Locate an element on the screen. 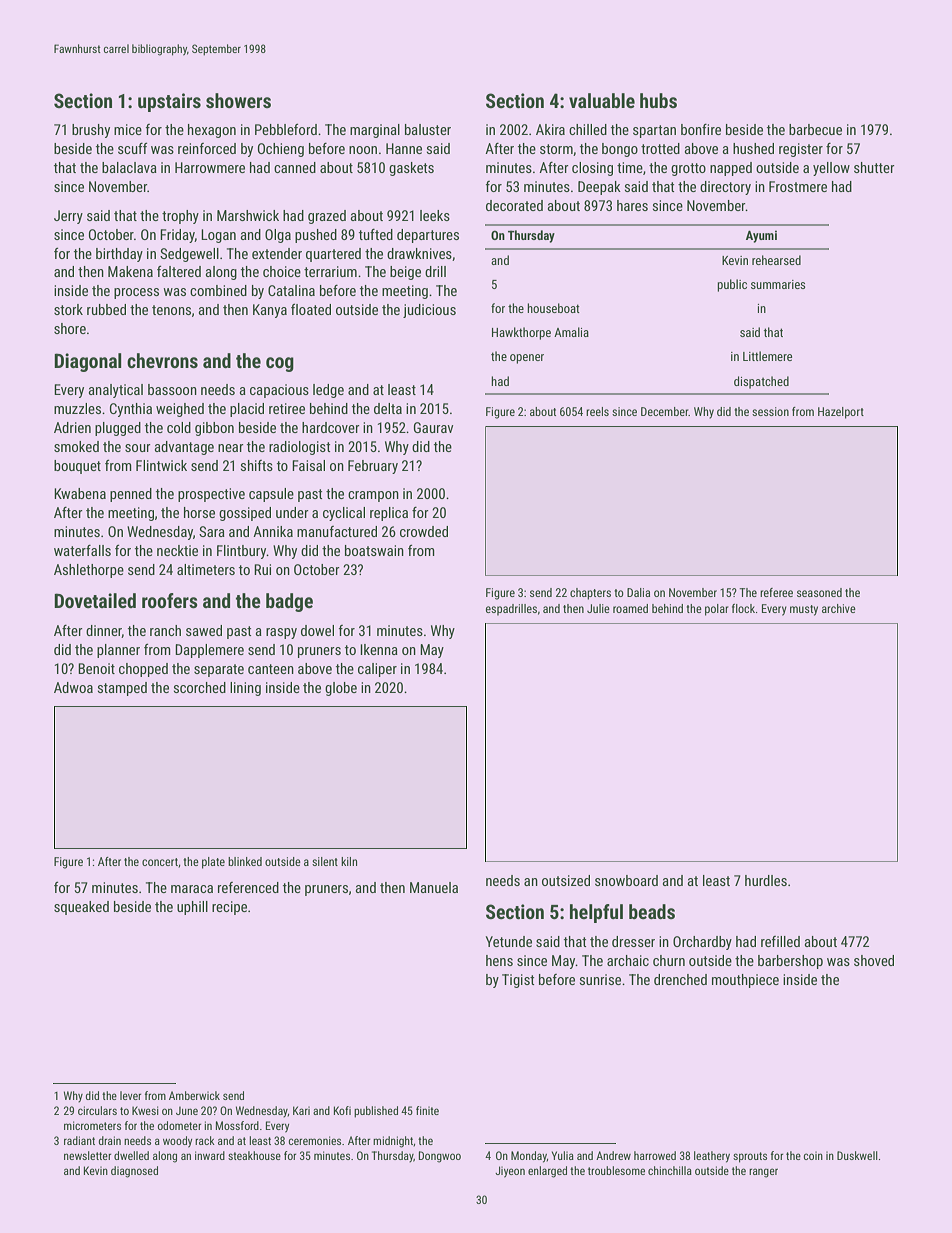  mice is located at coordinates (128, 129).
